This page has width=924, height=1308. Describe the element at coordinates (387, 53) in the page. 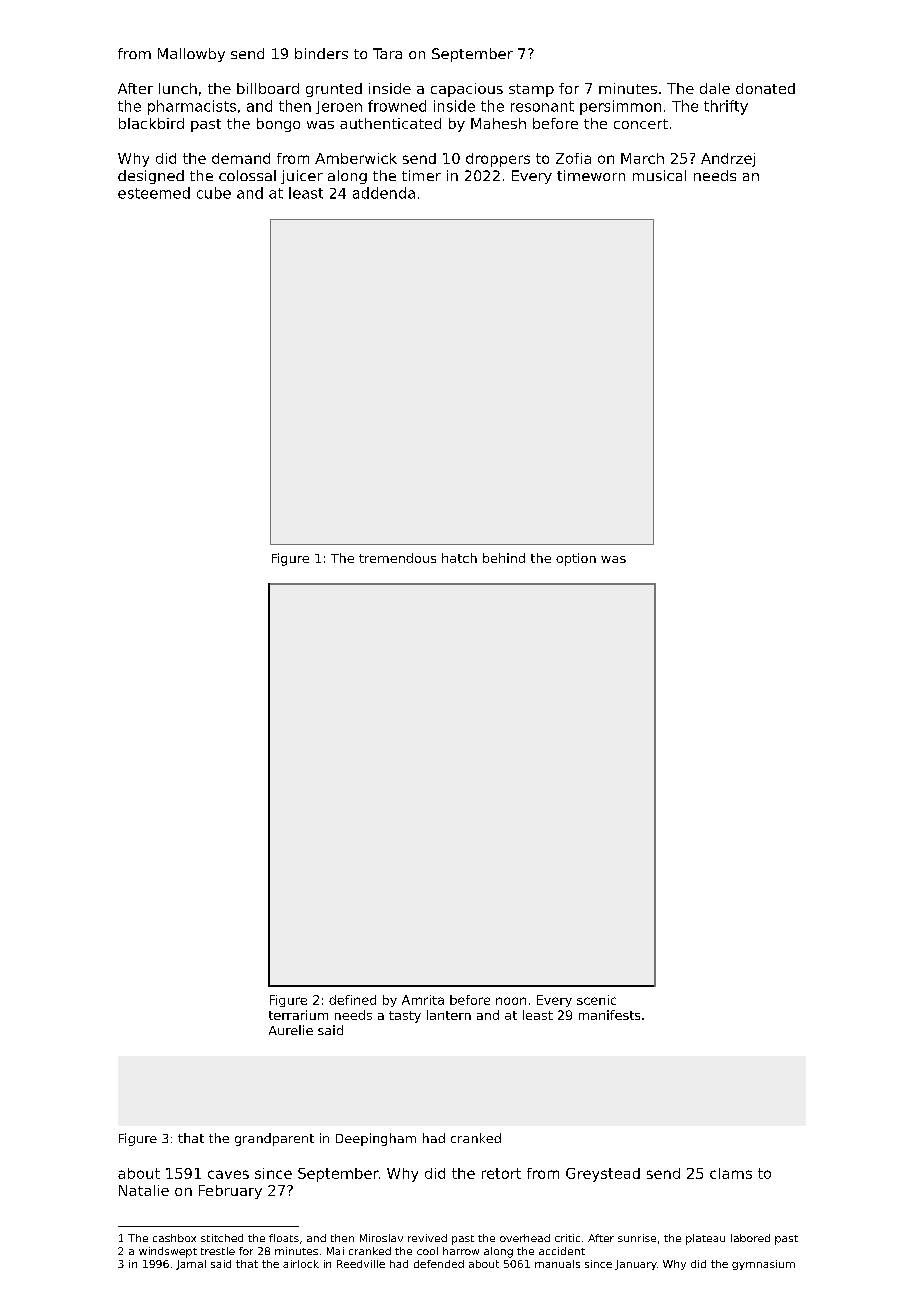

I see `Tara` at that location.
